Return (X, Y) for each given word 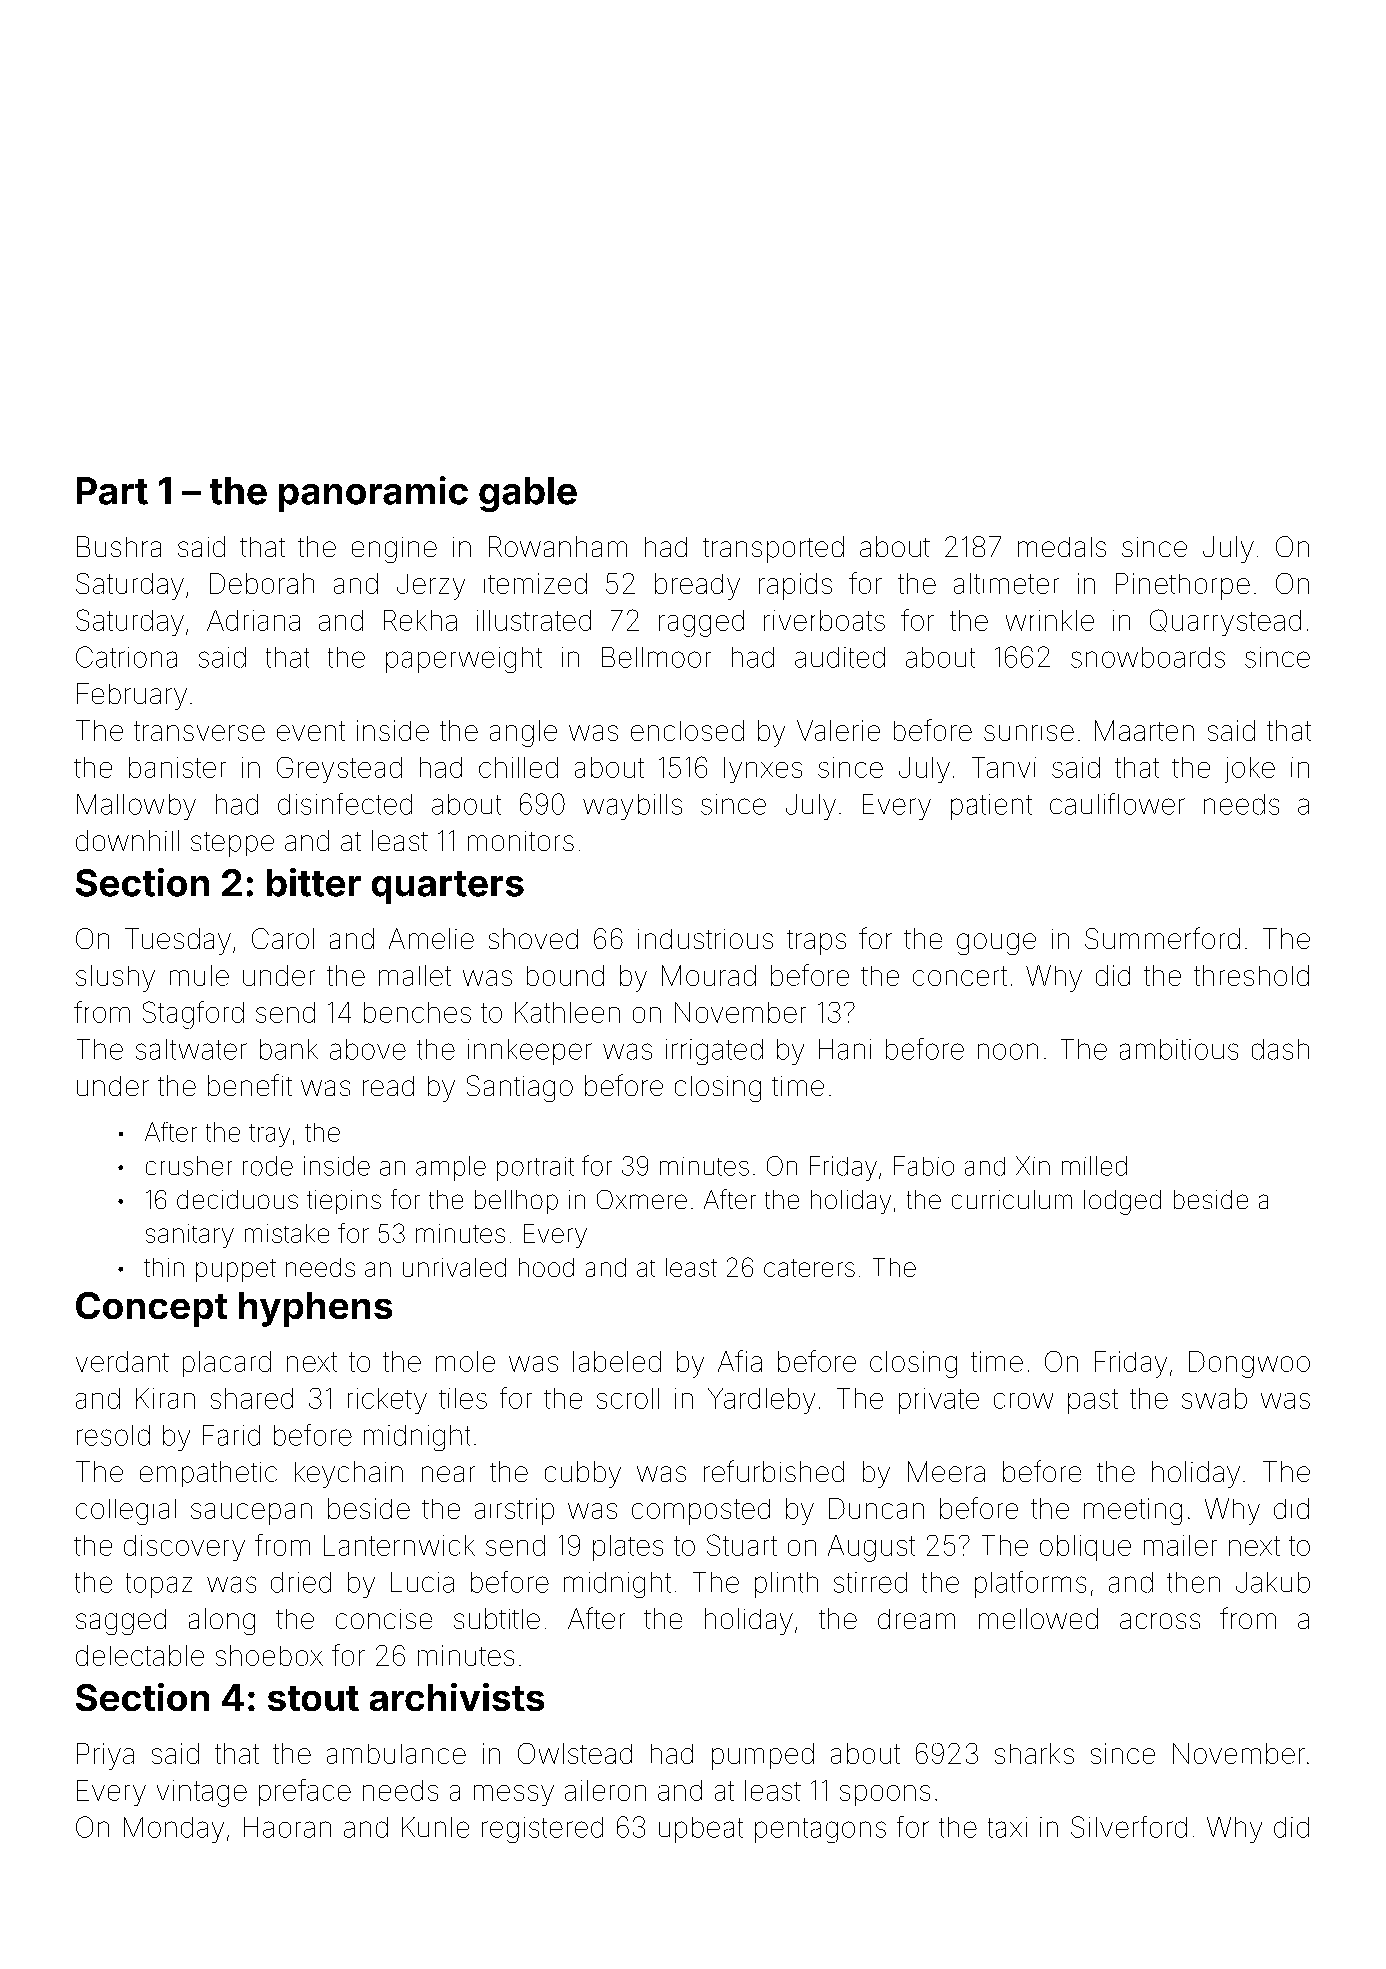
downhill (127, 840)
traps (816, 942)
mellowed (1038, 1618)
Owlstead (575, 1753)
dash (1280, 1049)
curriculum (1012, 1199)
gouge (996, 944)
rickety (387, 1401)
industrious (705, 939)
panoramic (373, 494)
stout (313, 1698)
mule (199, 975)
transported (773, 549)
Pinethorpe (1183, 586)
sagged (121, 1622)
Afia (740, 1361)
